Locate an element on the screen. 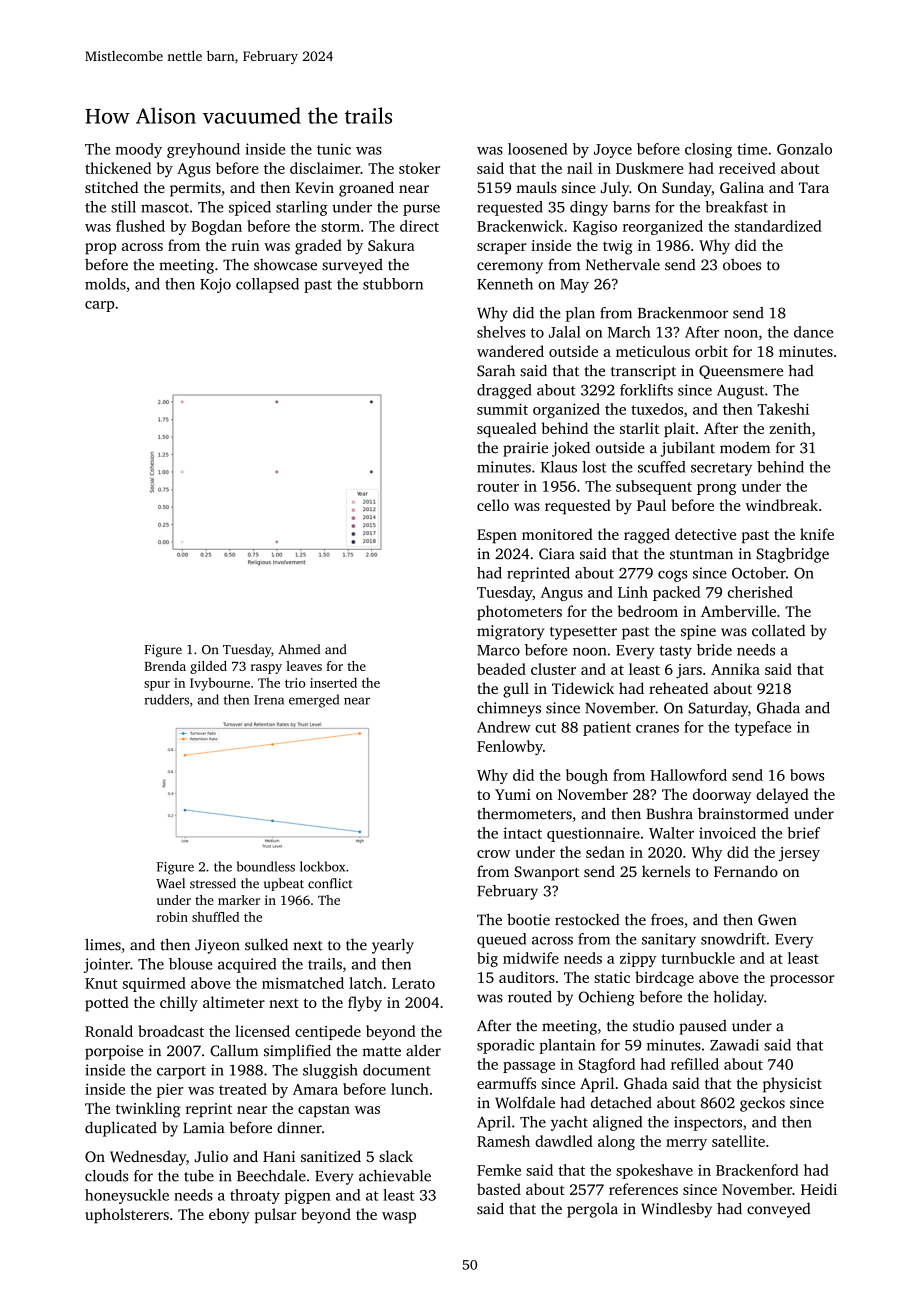 This screenshot has height=1308, width=924. Irena is located at coordinates (269, 700).
